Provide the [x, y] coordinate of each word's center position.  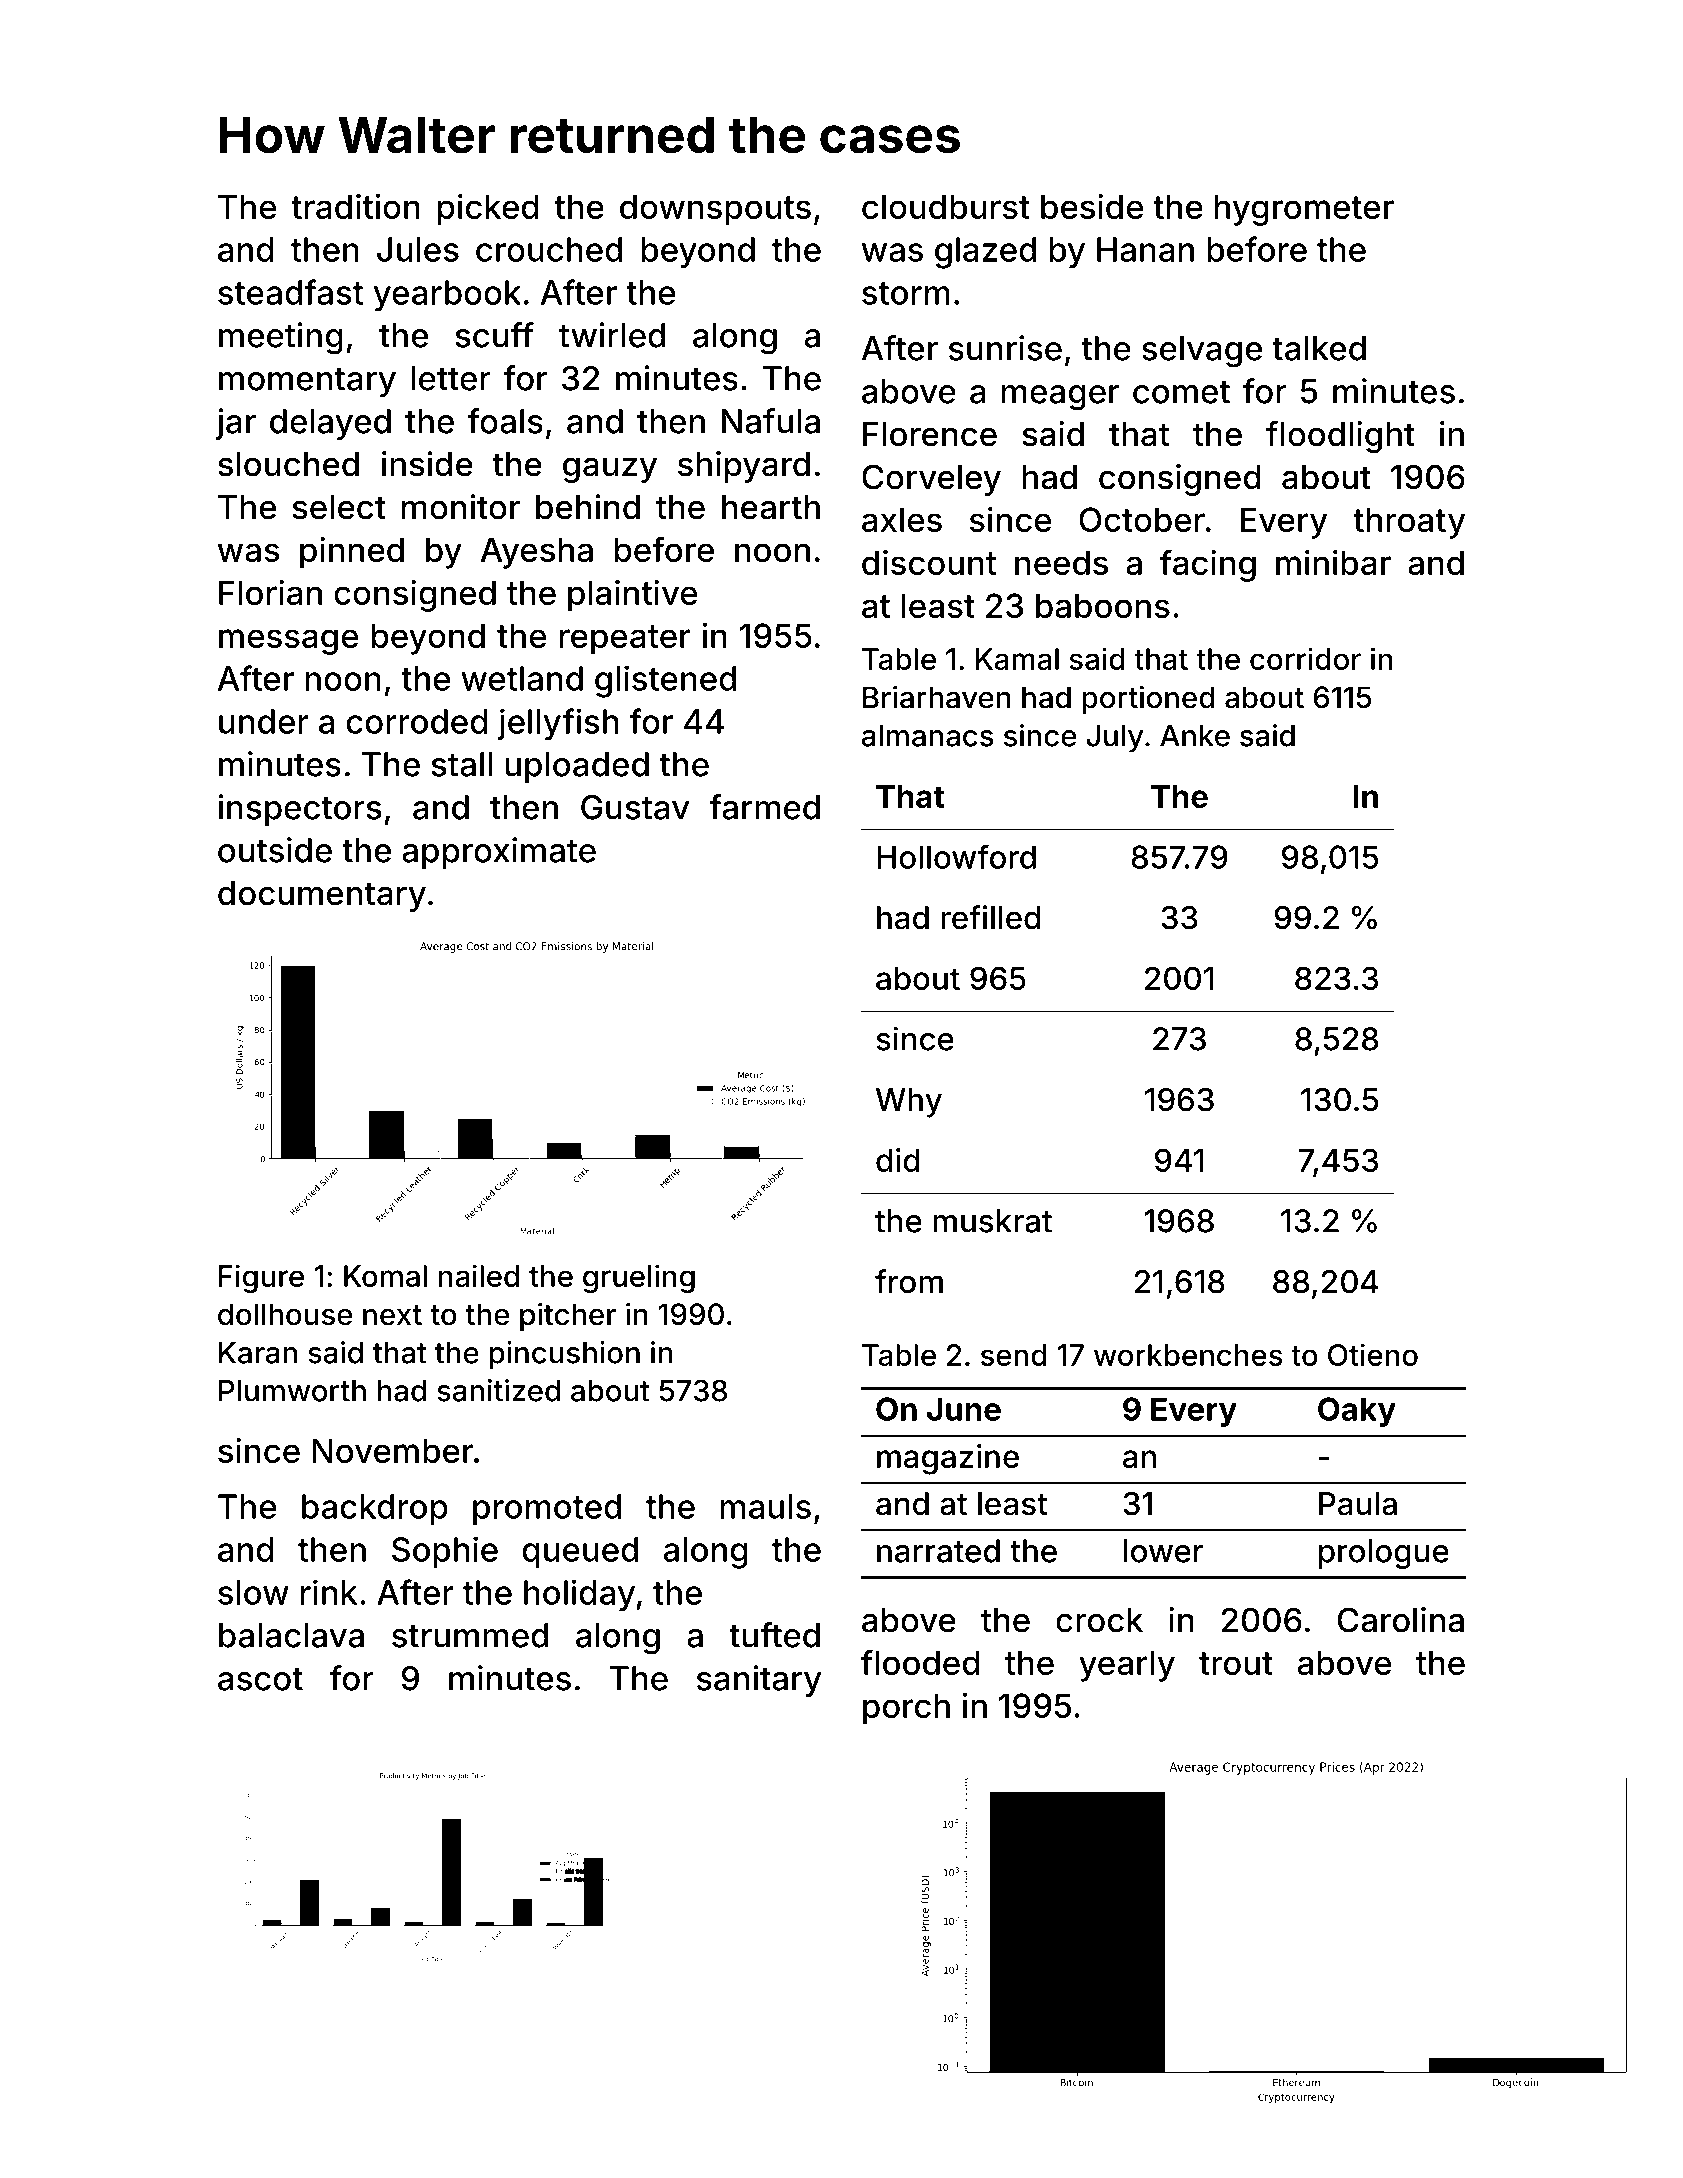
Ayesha [537, 553]
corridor [1305, 658]
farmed [764, 807]
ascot [260, 1679]
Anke [1195, 736]
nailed [479, 1275]
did [898, 1160]
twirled [612, 335]
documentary [322, 896]
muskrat [992, 1221]
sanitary [759, 1681]
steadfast [290, 292]
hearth [771, 507]
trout [1236, 1663]
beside [1092, 206]
